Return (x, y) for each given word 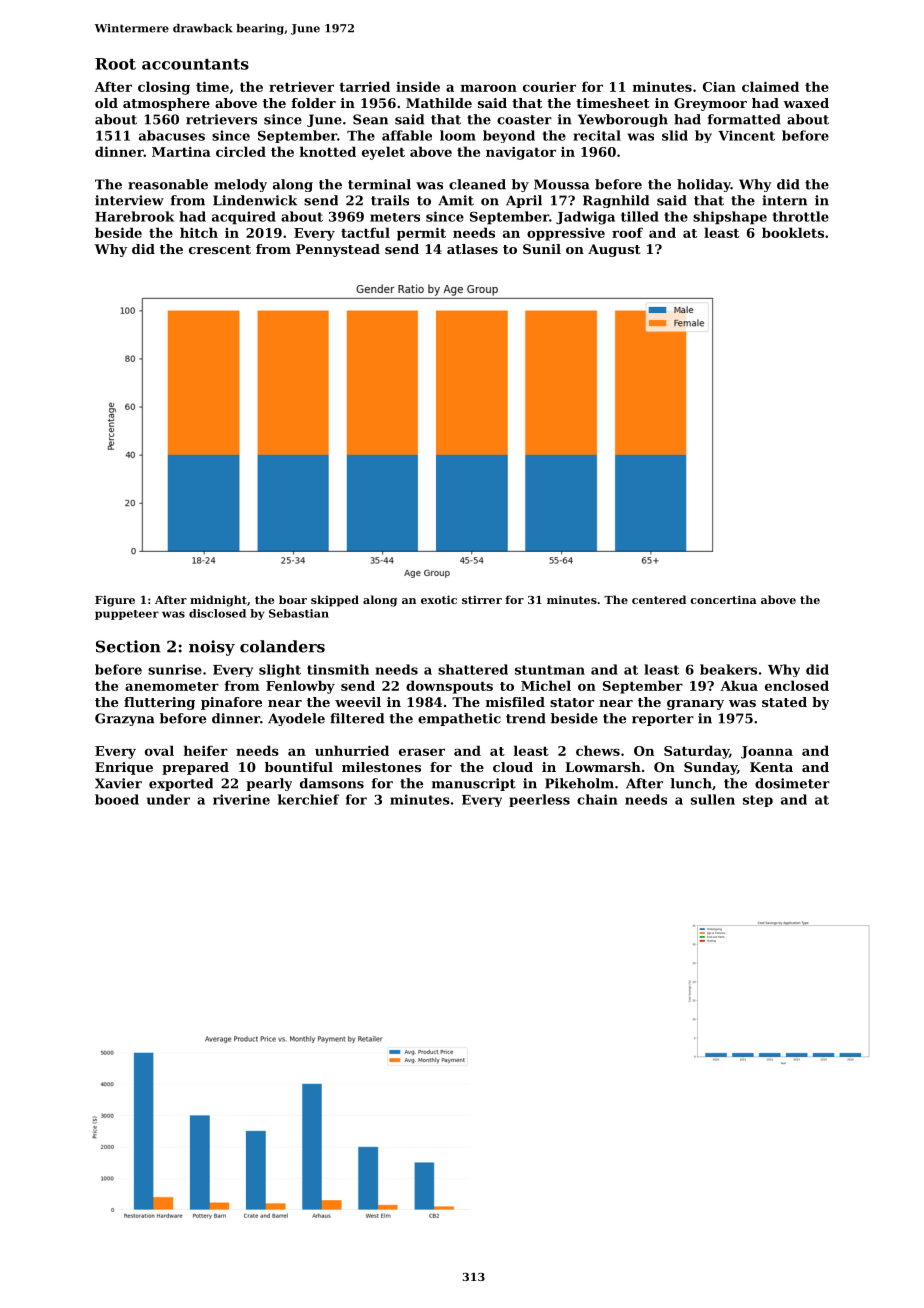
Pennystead (338, 250)
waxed (806, 103)
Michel (546, 685)
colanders (282, 646)
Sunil (542, 249)
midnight (218, 601)
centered (659, 599)
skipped (335, 601)
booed (117, 799)
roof (627, 233)
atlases (472, 249)
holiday (704, 185)
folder (313, 103)
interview (129, 200)
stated (784, 702)
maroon (489, 88)
